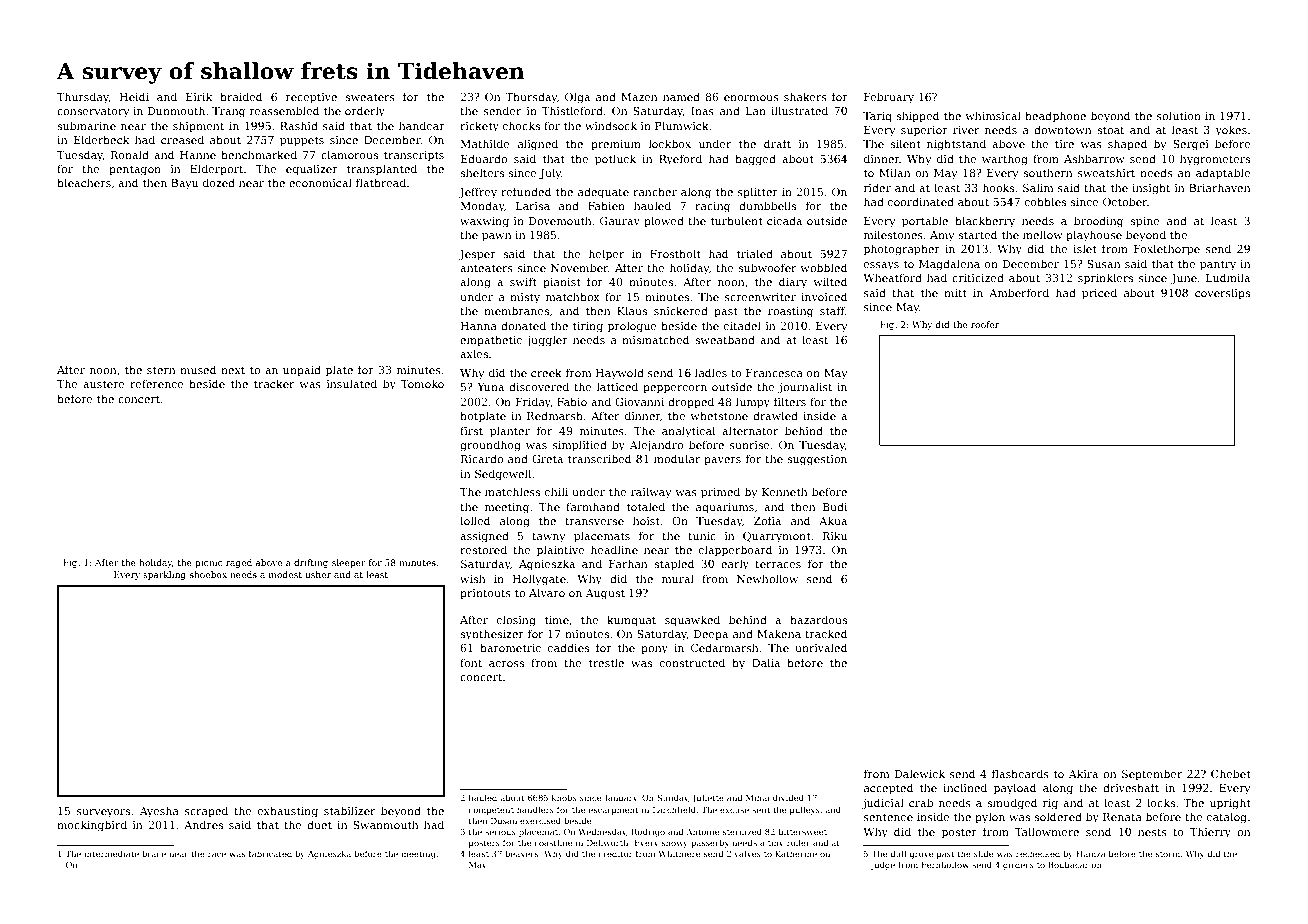  What do you see at coordinates (521, 125) in the screenshot?
I see `chocks` at bounding box center [521, 125].
